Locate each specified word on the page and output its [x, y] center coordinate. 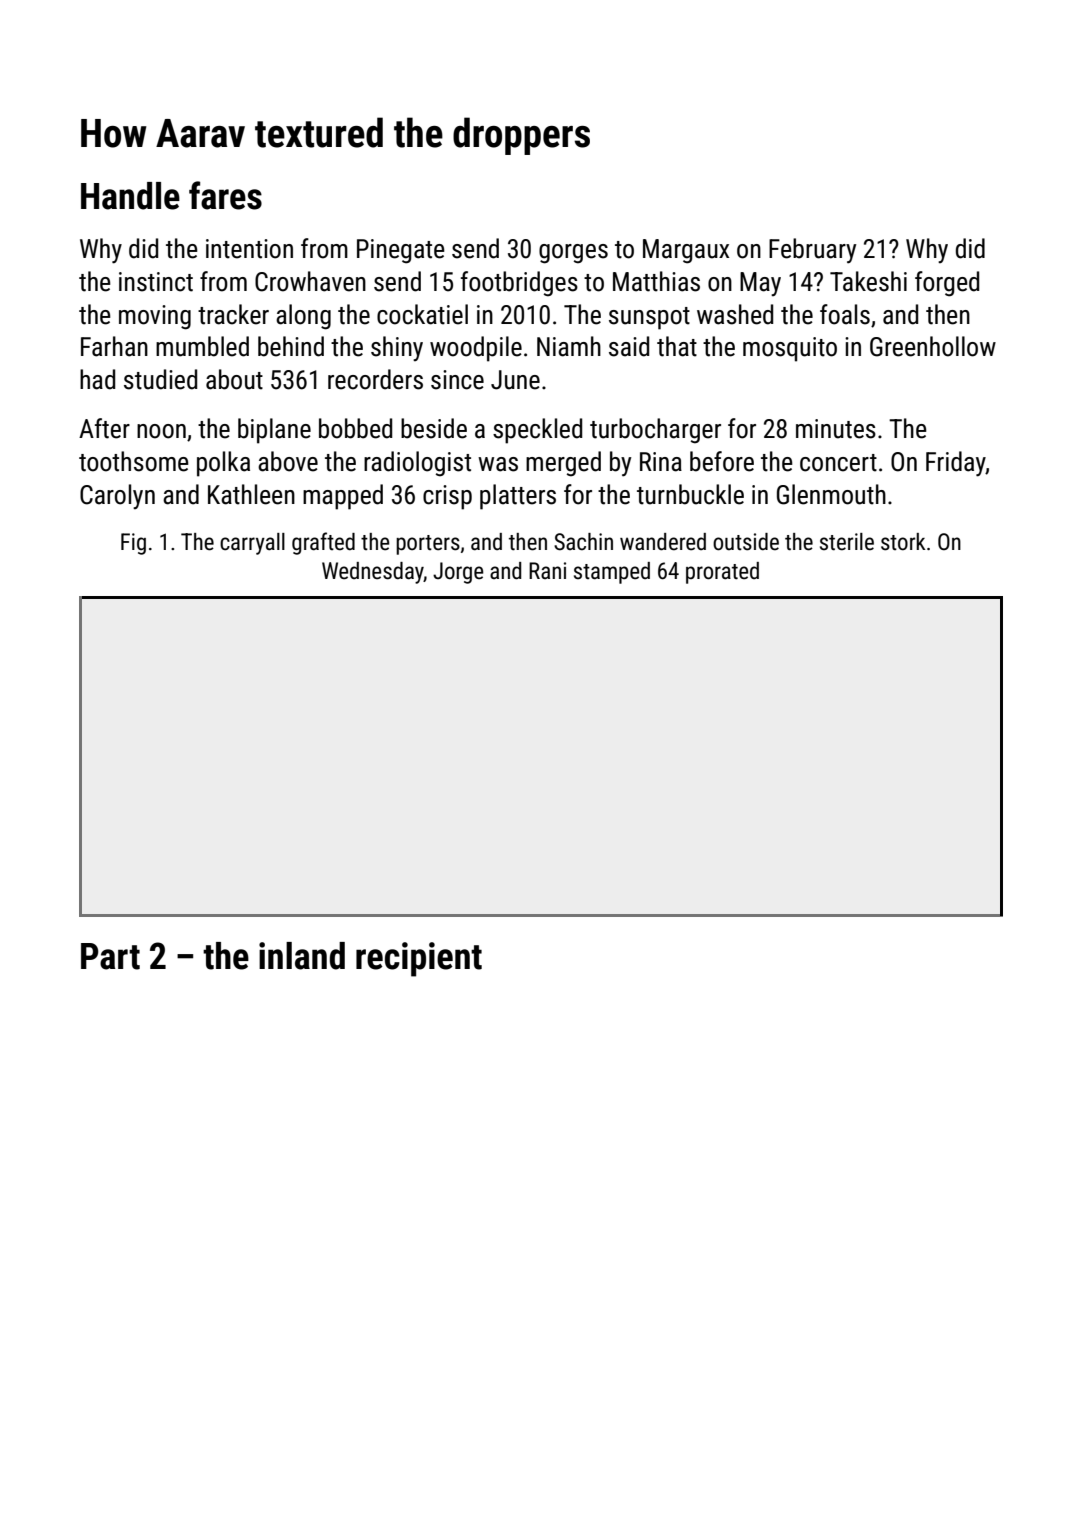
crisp [447, 497]
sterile [847, 542]
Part [110, 956]
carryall [252, 544]
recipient [419, 959]
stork [903, 542]
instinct [156, 282]
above [288, 461]
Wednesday [373, 573]
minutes [836, 429]
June [515, 380]
